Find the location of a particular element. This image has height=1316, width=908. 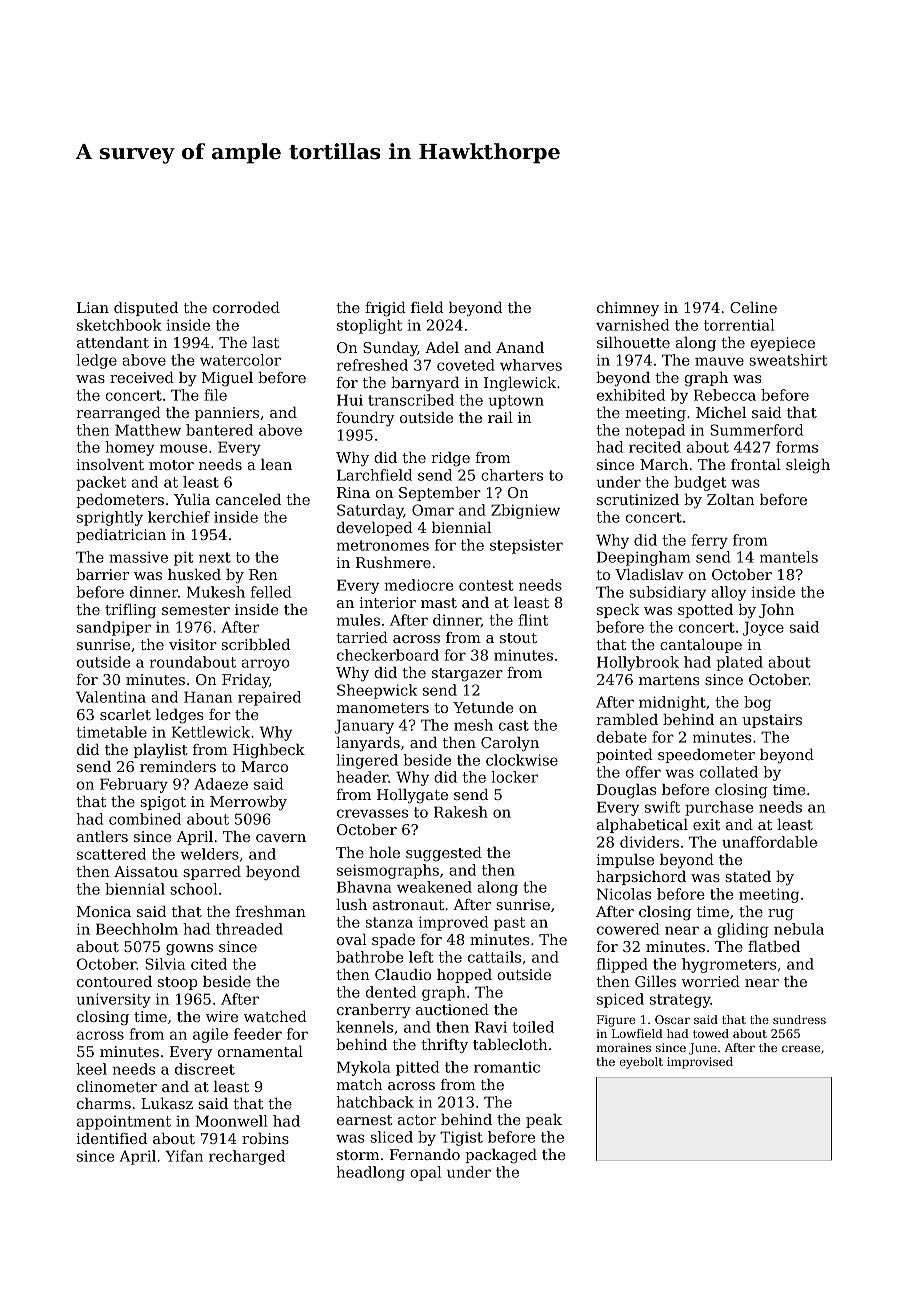

checkerboard is located at coordinates (388, 655).
